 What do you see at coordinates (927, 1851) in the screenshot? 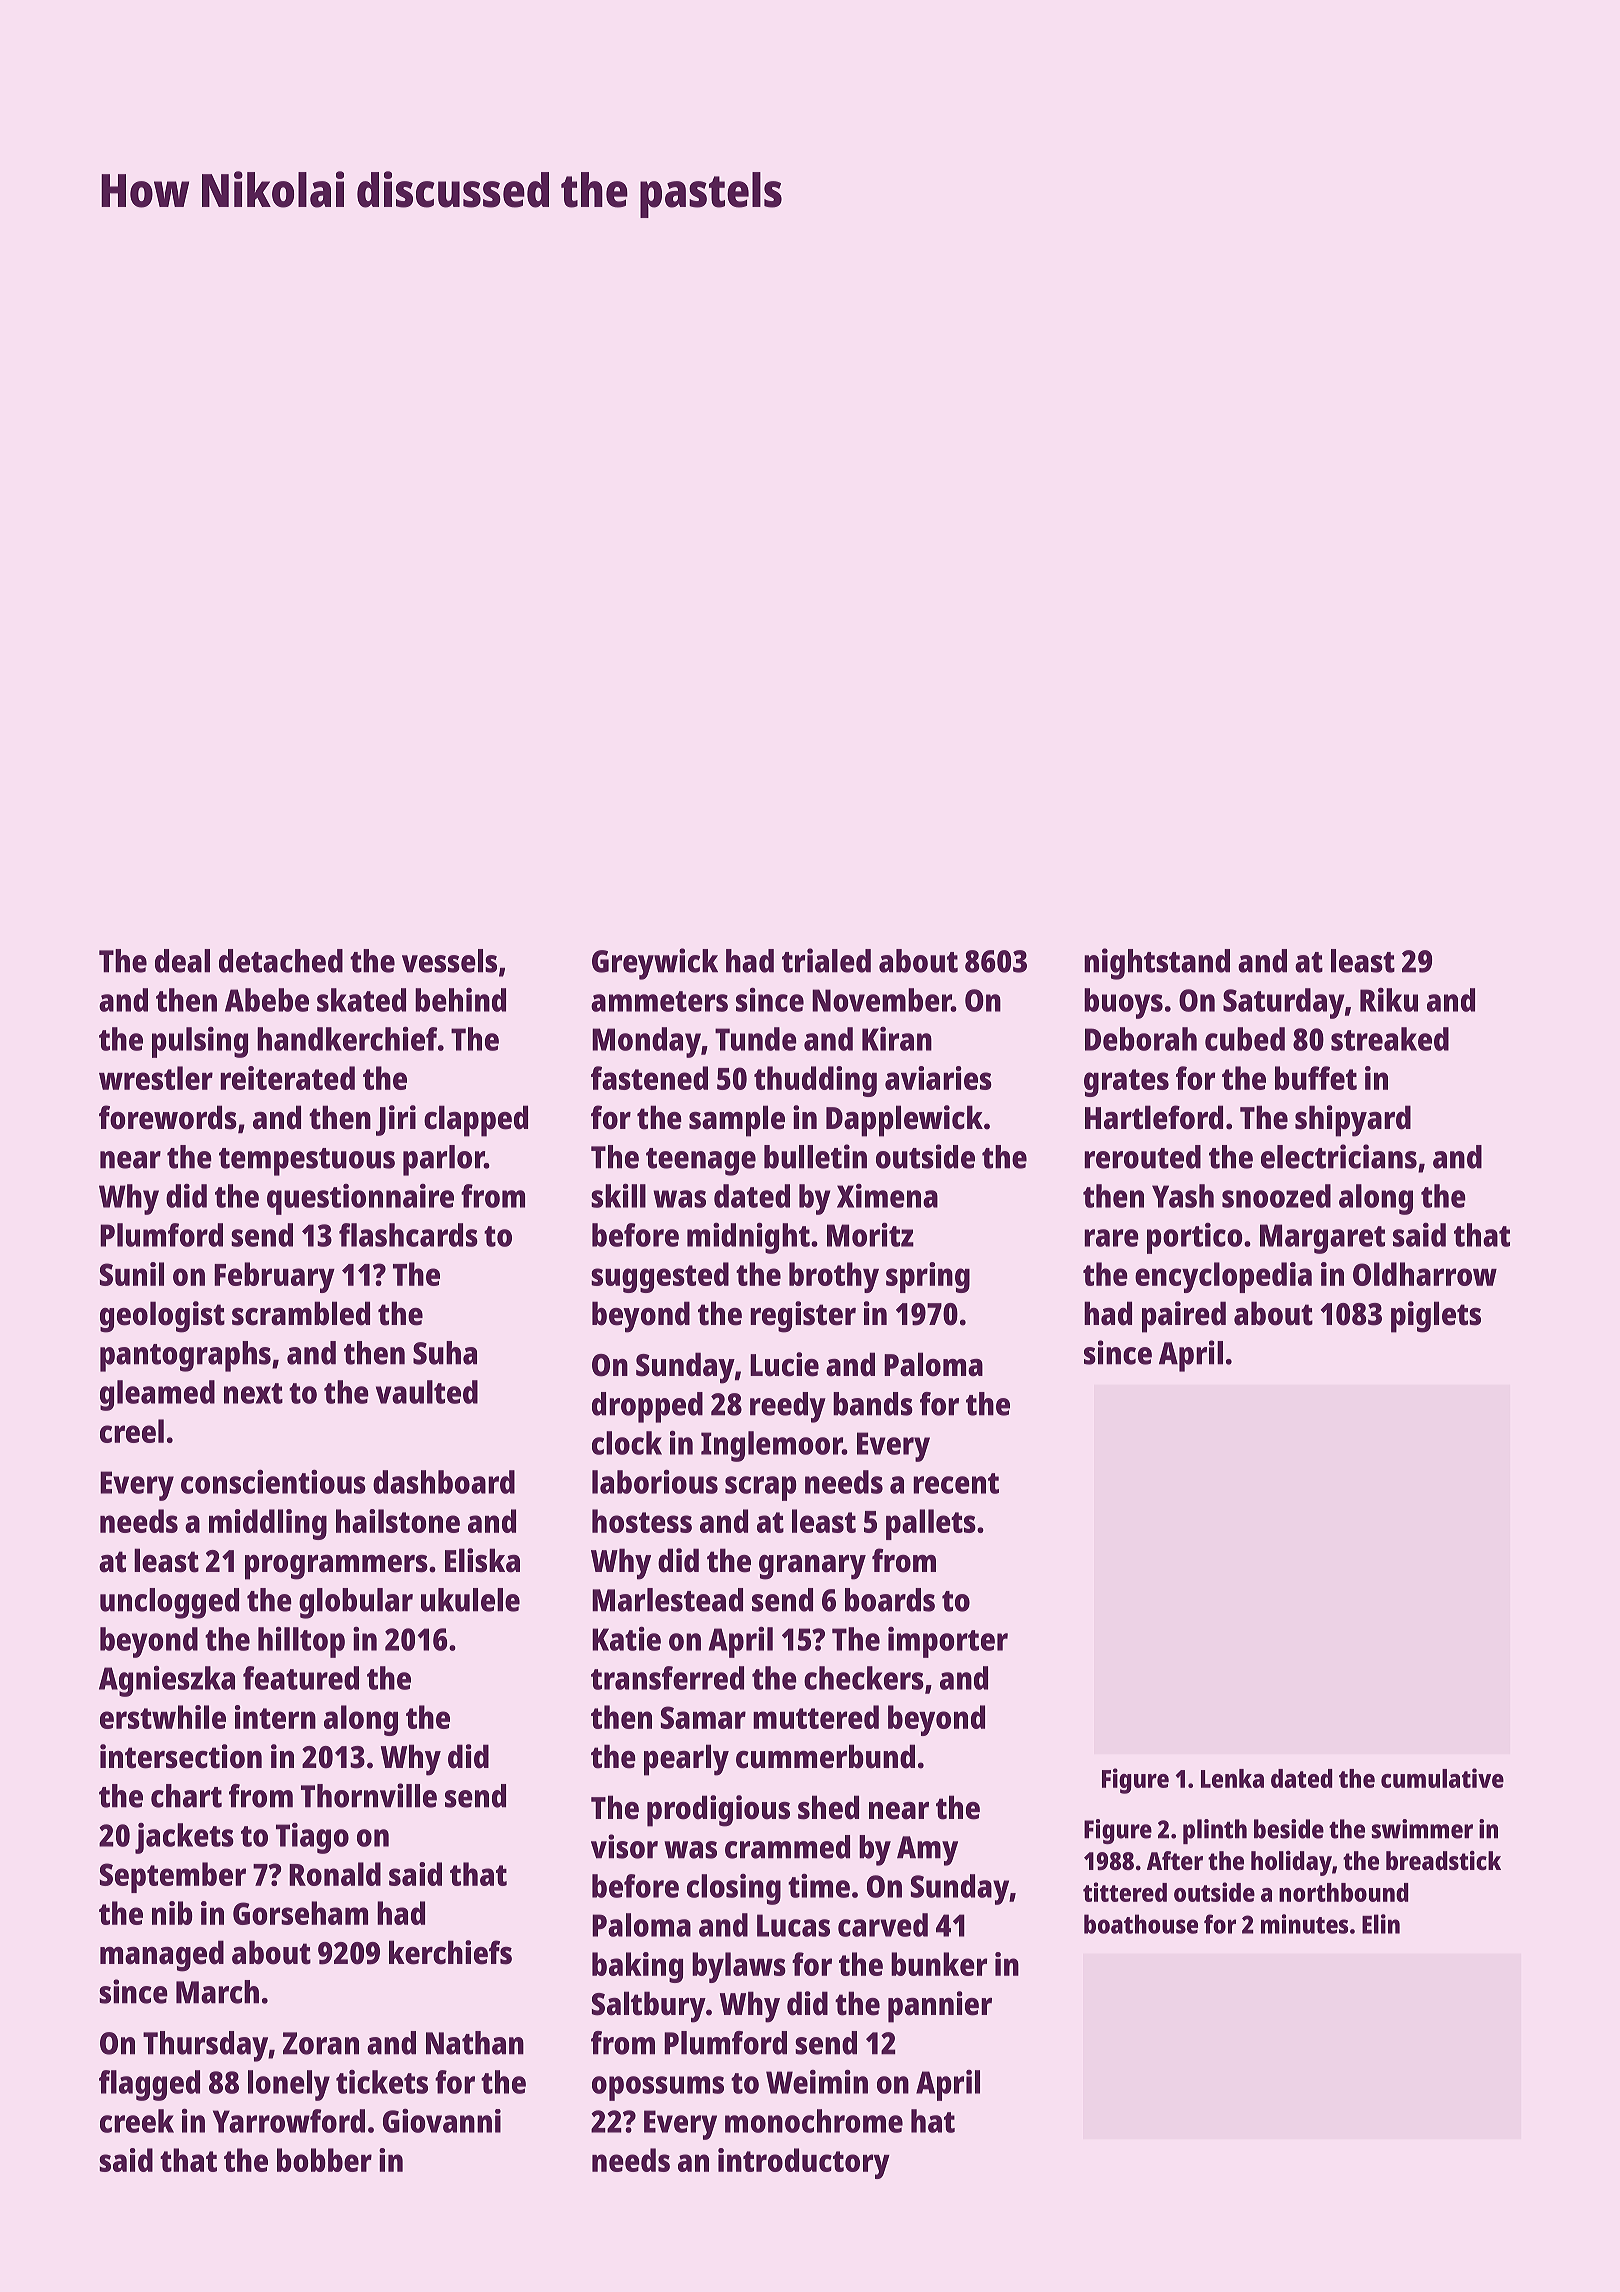
I see `Amy` at bounding box center [927, 1851].
